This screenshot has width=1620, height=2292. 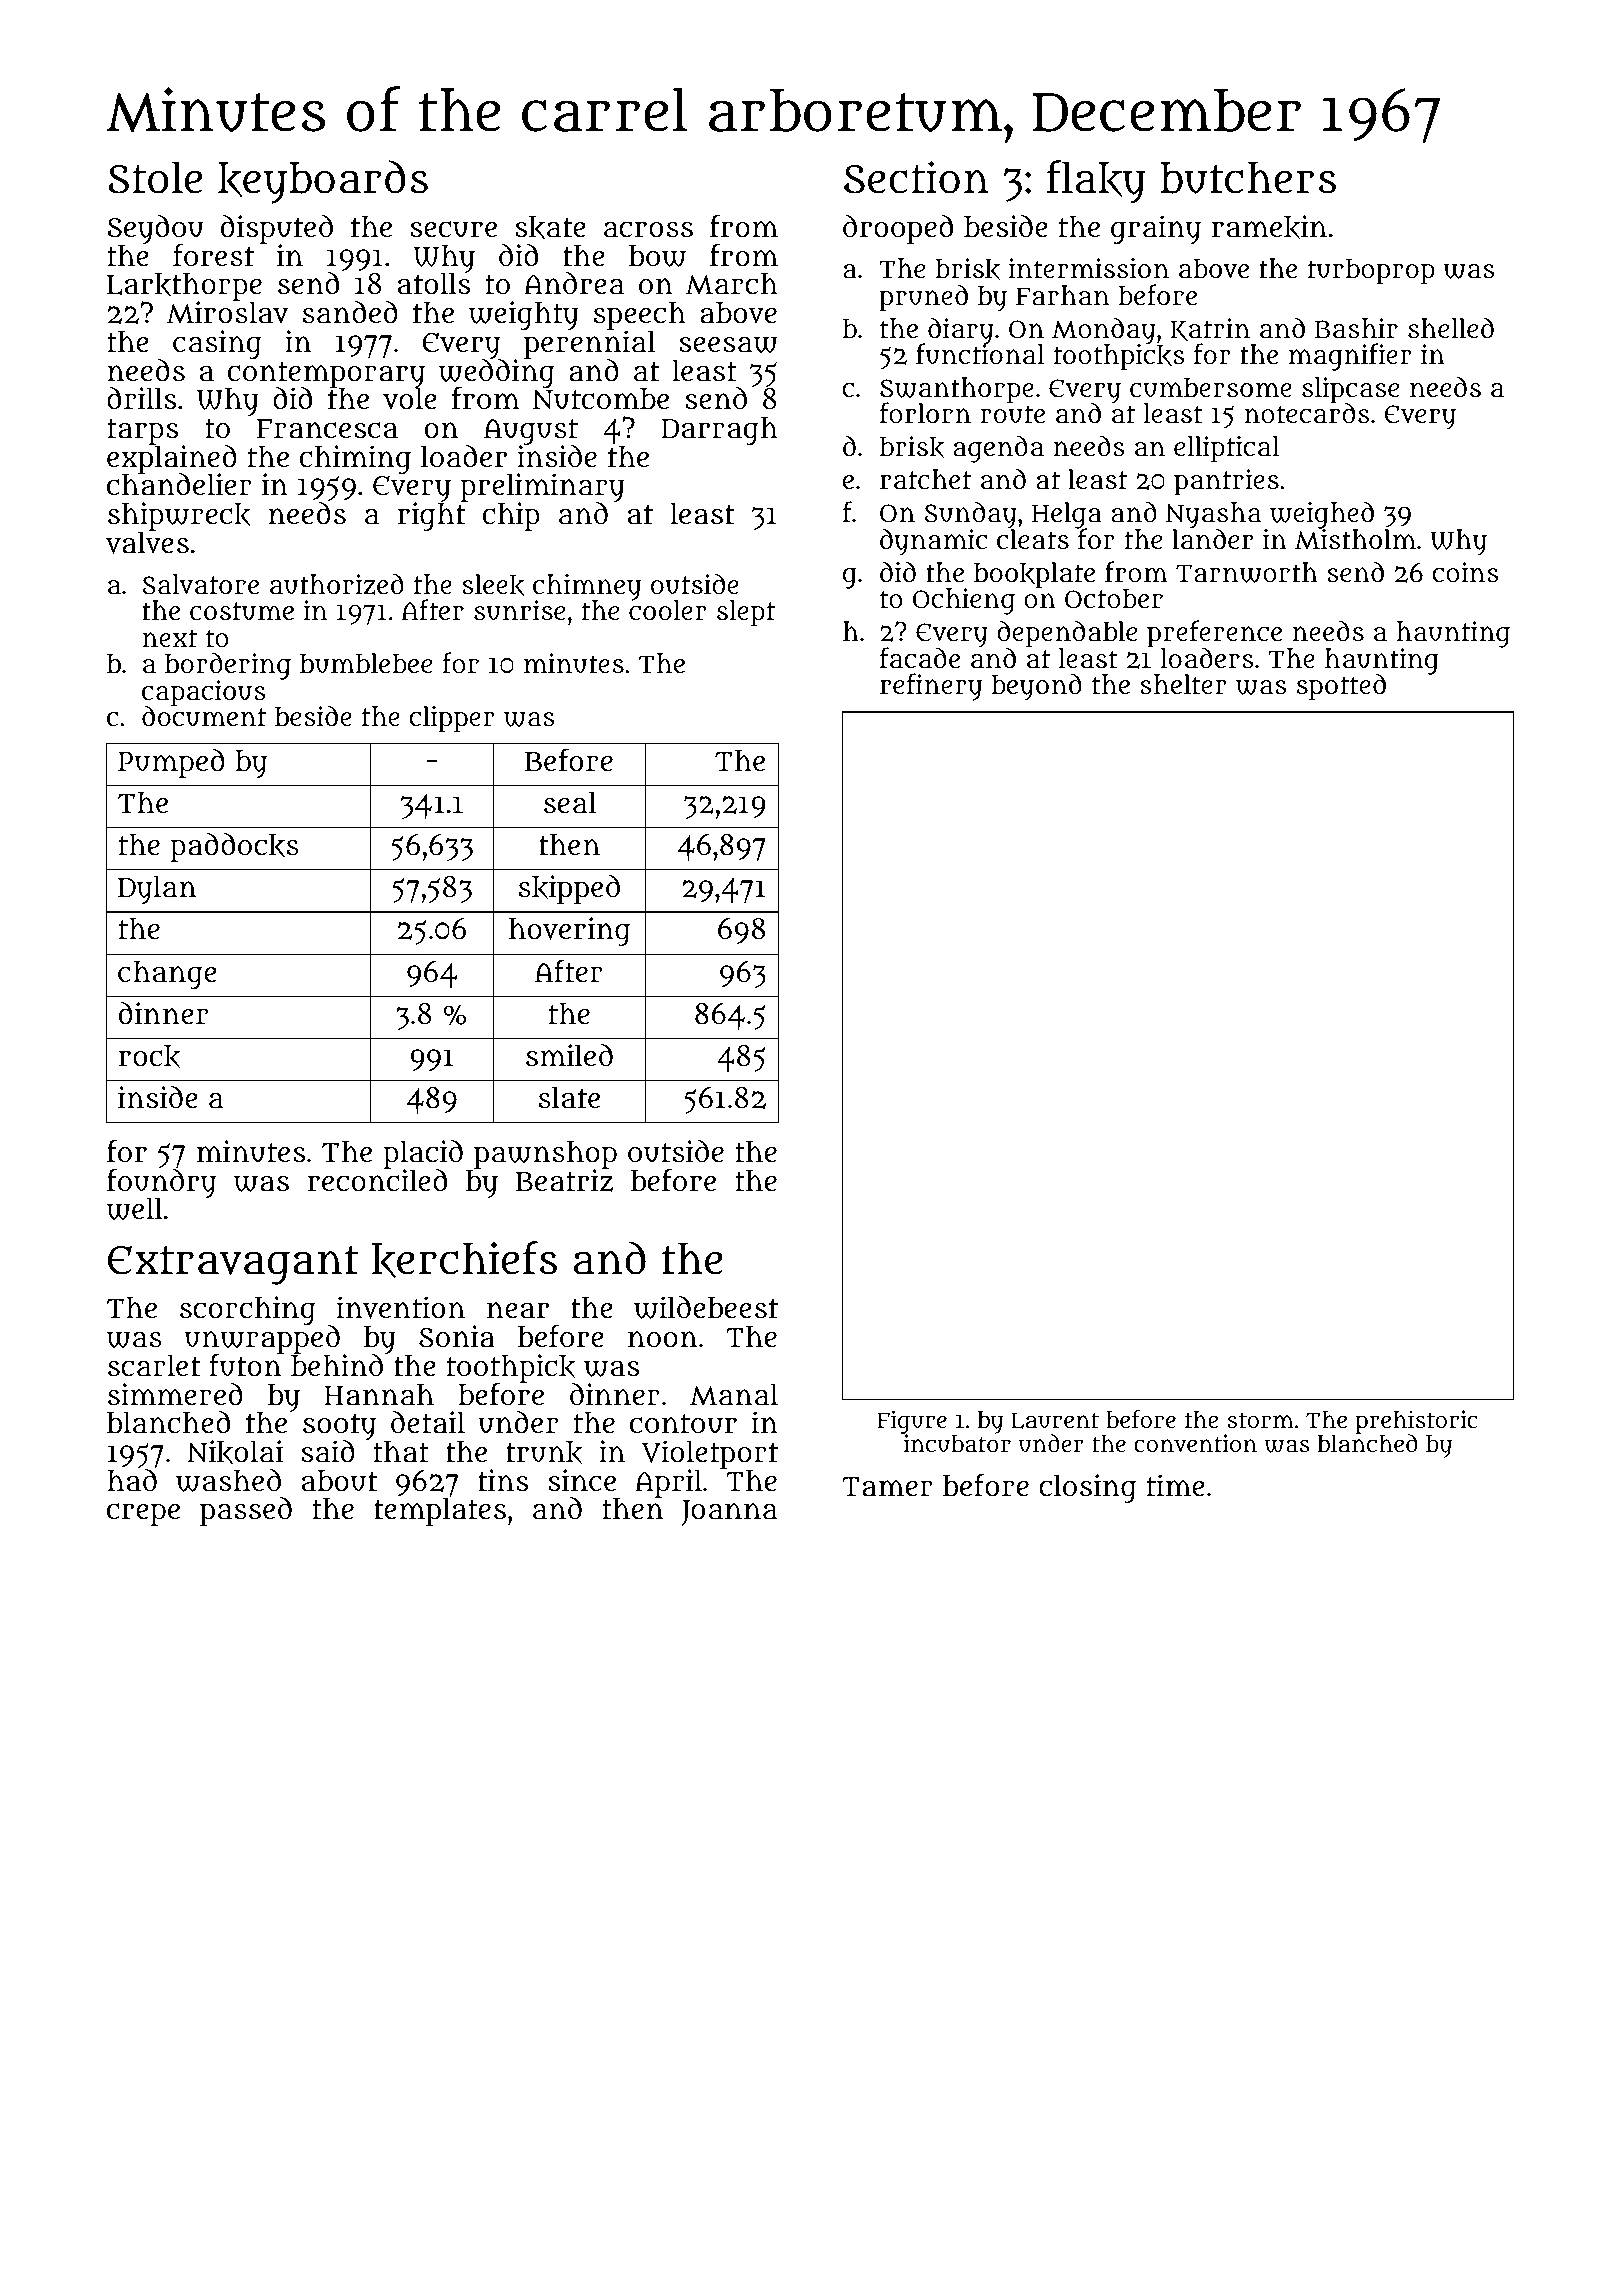 I want to click on spotted, so click(x=1341, y=687).
